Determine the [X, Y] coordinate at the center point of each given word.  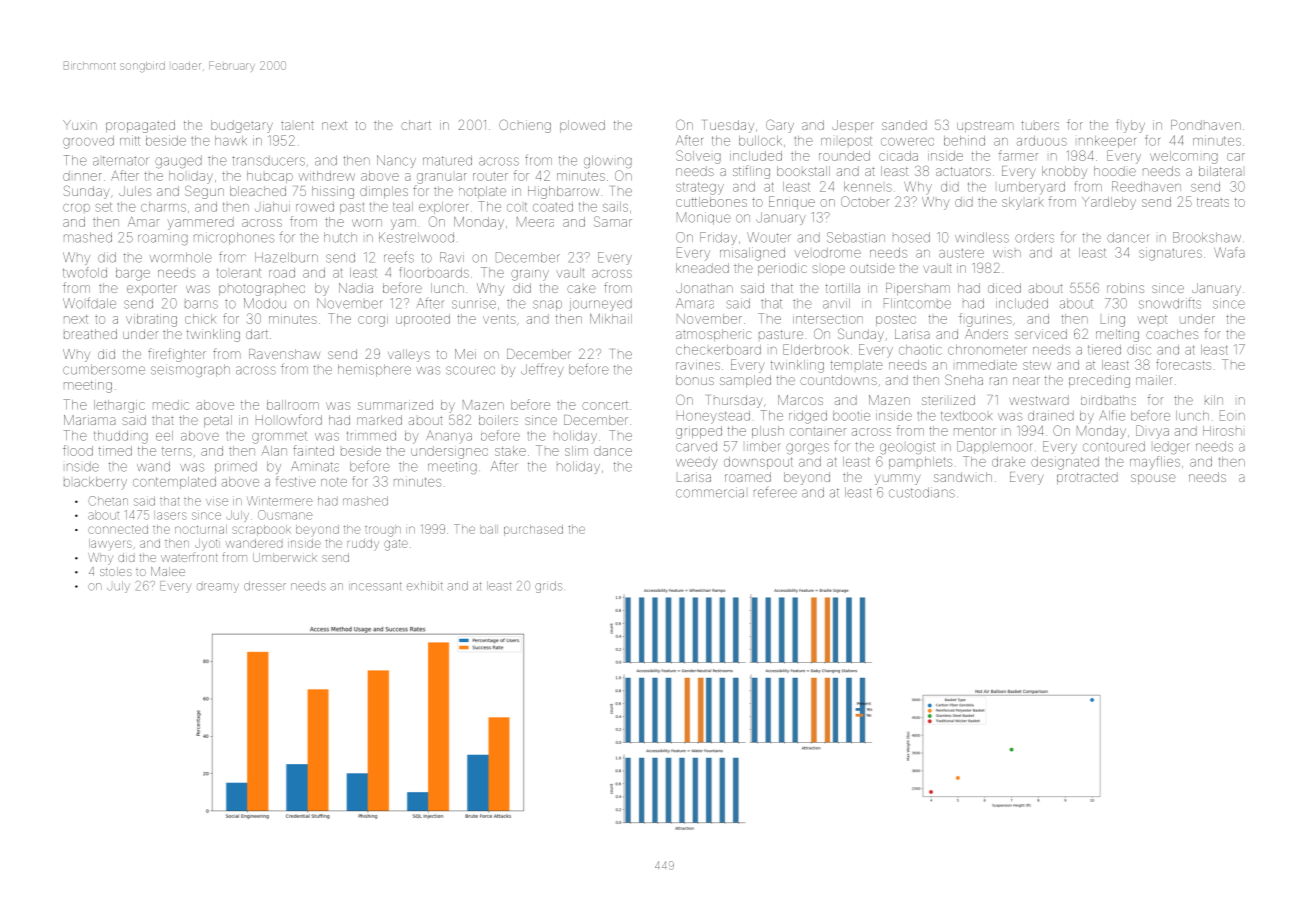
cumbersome [104, 369]
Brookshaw [1207, 237]
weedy [697, 463]
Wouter [769, 237]
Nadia [356, 288]
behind [964, 140]
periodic [782, 269]
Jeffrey [542, 370]
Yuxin [80, 125]
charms [163, 207]
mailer [1154, 380]
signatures [1170, 254]
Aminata [315, 466]
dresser [265, 586]
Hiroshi [1222, 431]
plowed [582, 126]
